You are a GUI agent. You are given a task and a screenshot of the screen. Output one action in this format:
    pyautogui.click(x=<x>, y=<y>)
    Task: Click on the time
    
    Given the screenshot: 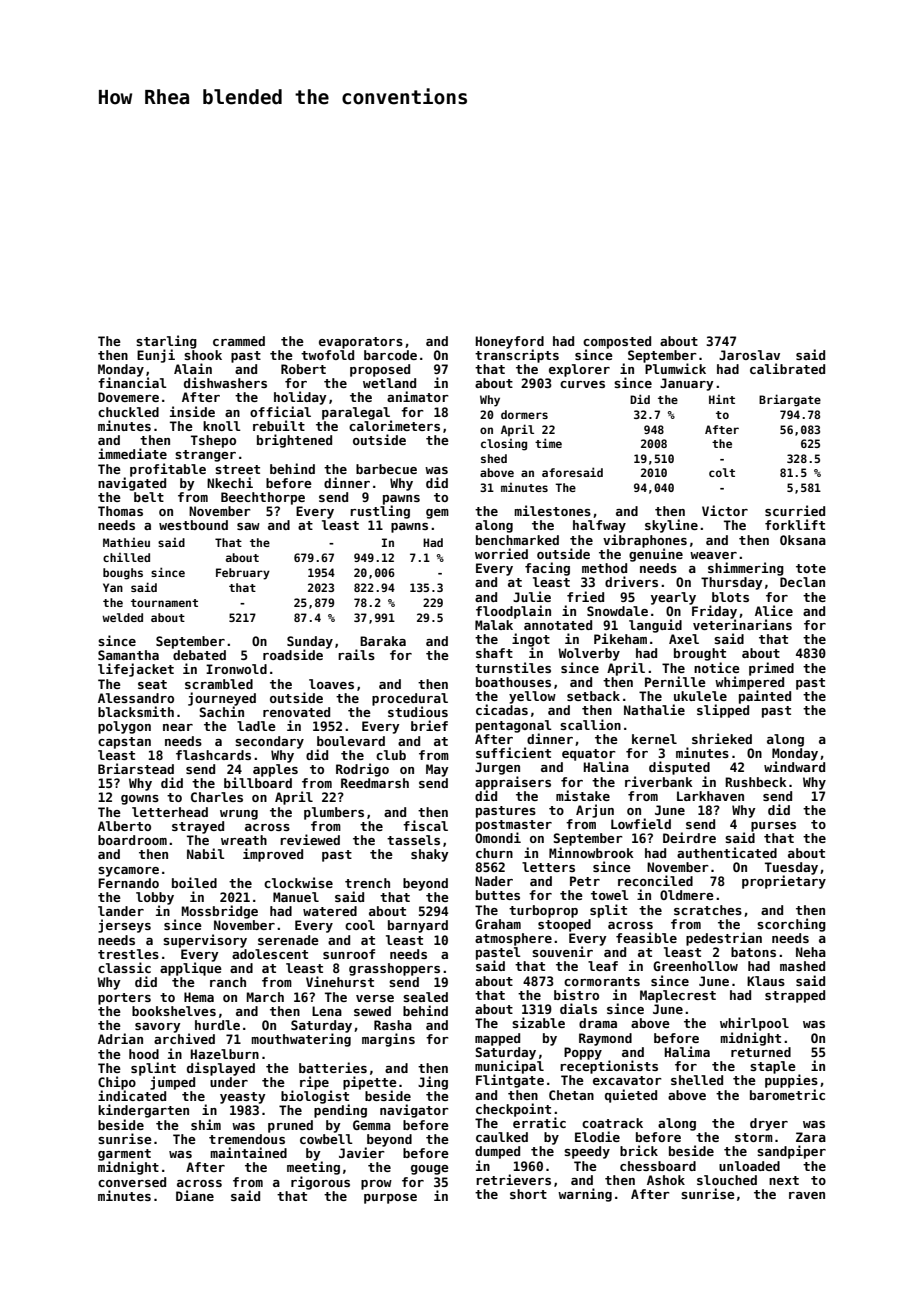 What is the action you would take?
    pyautogui.click(x=548, y=443)
